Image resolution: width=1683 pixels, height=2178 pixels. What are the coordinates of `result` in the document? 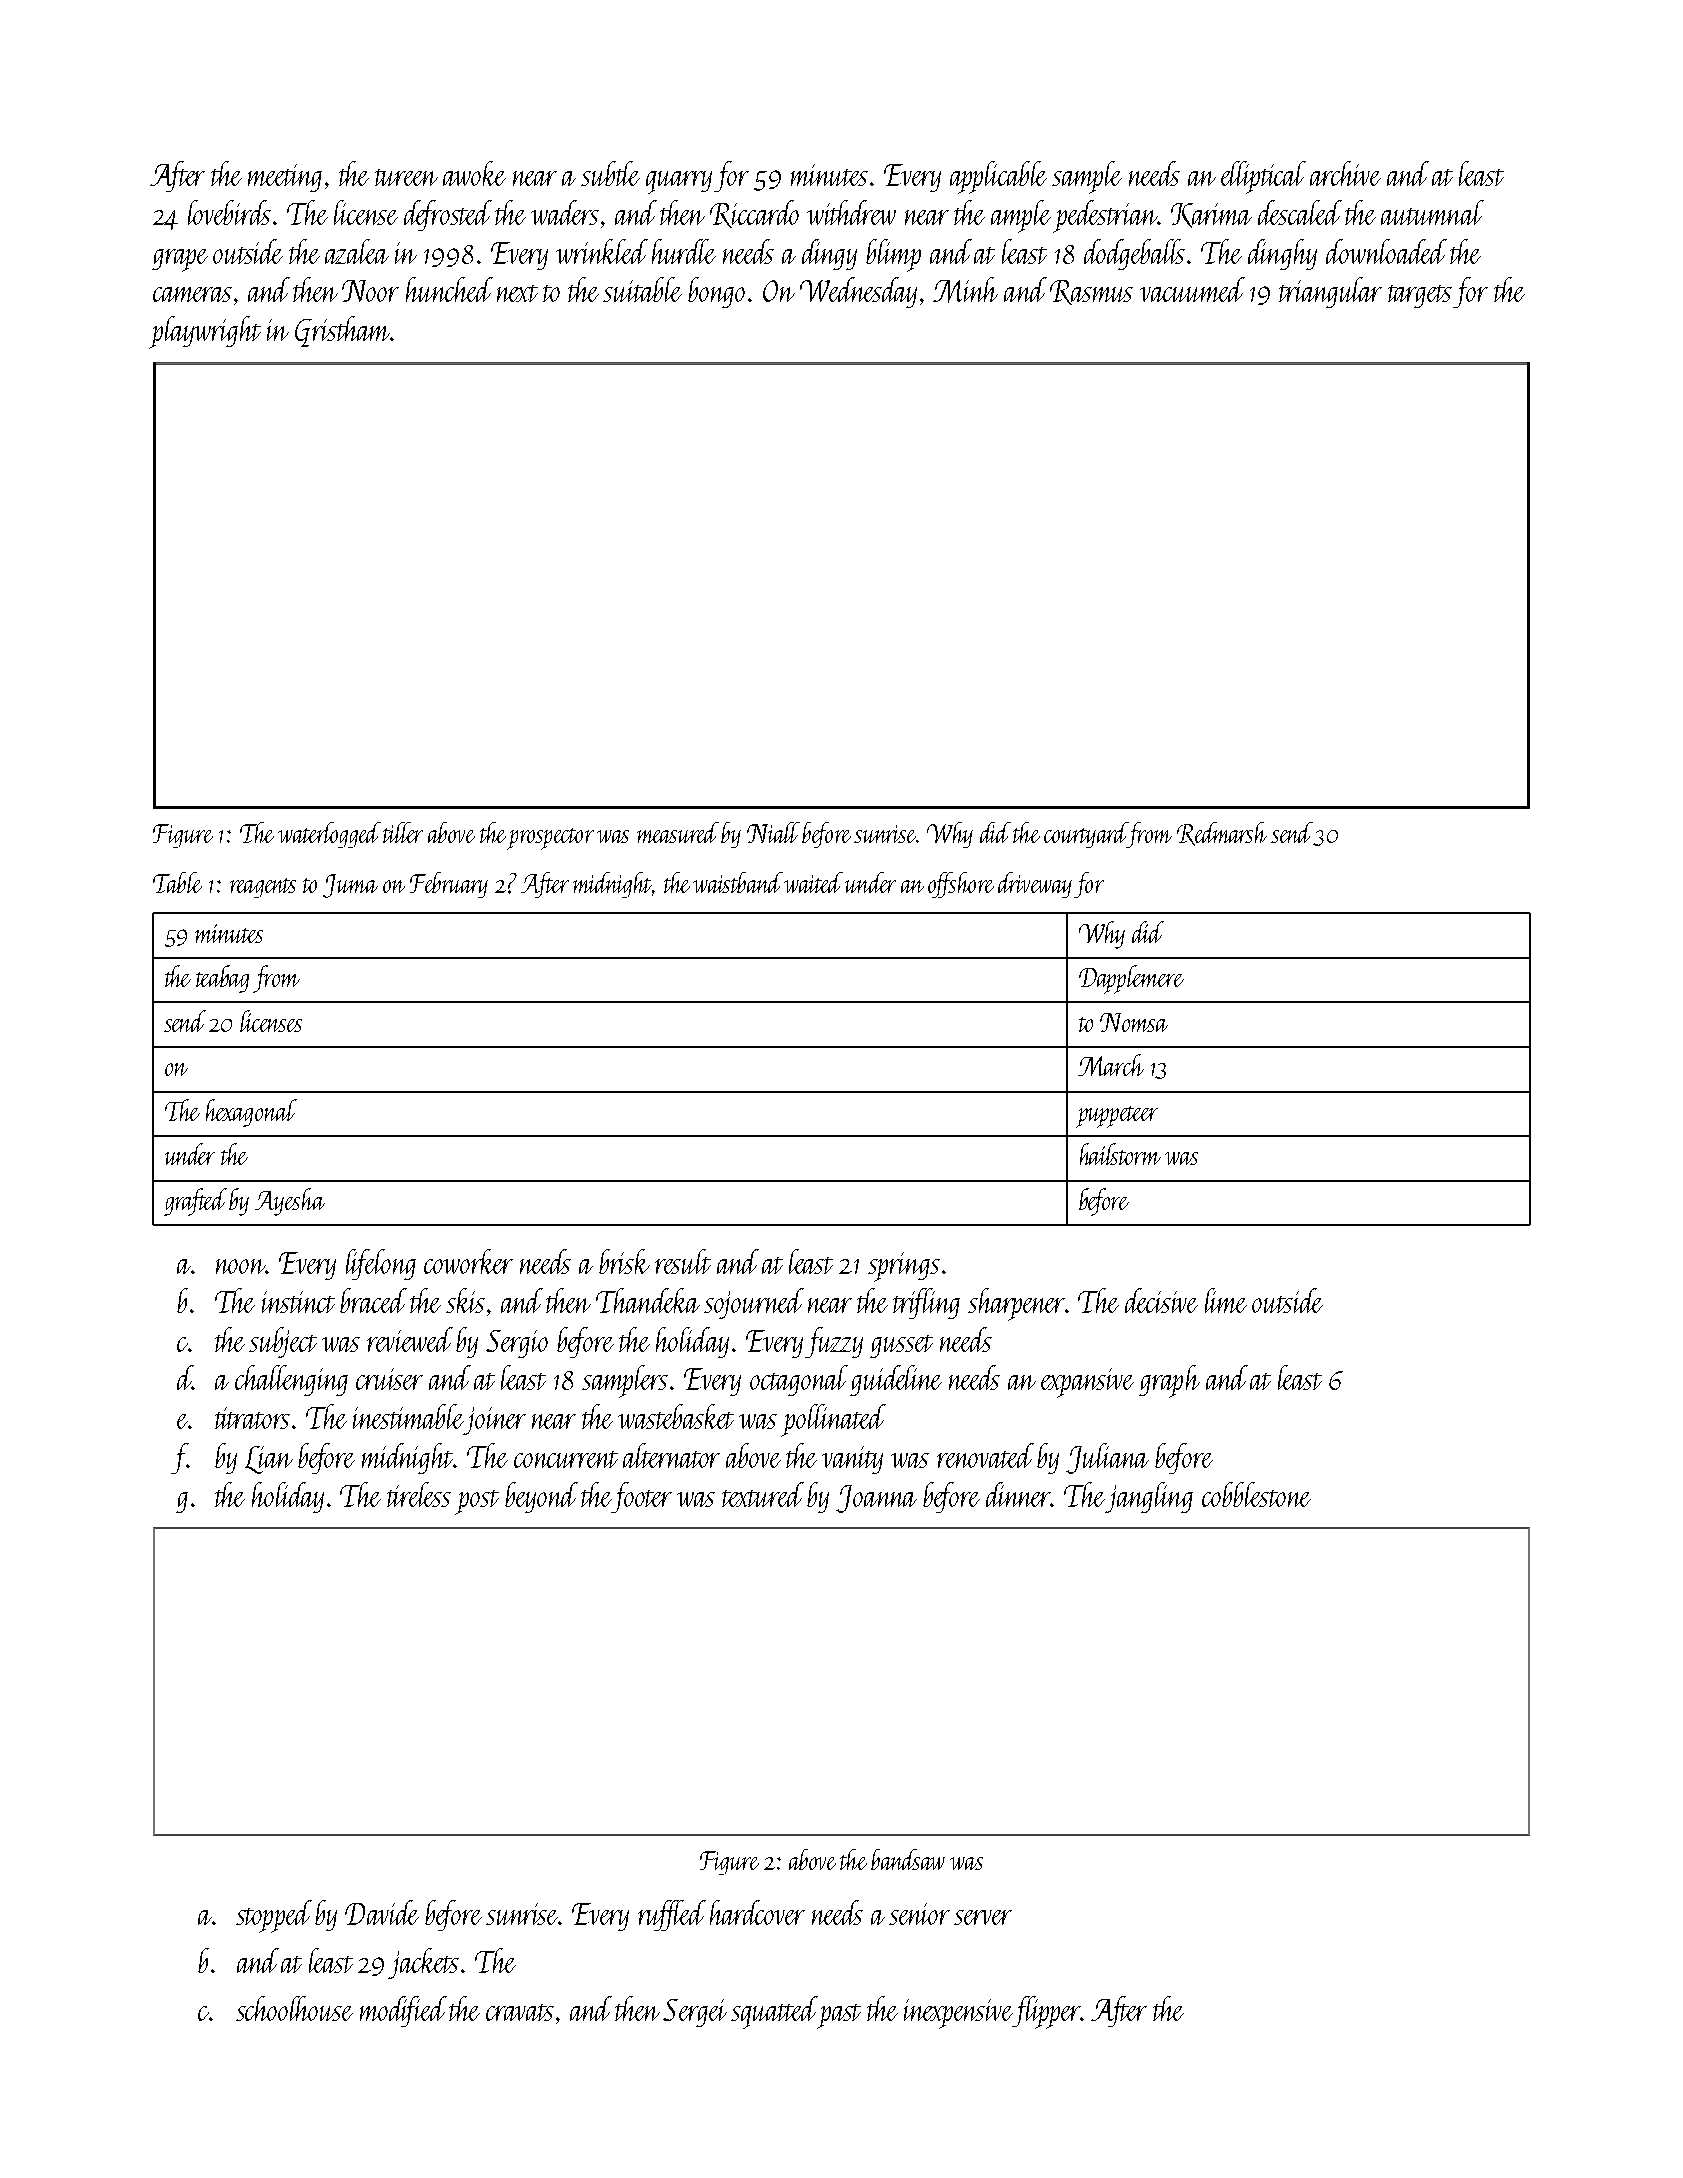 It's located at (683, 1261).
